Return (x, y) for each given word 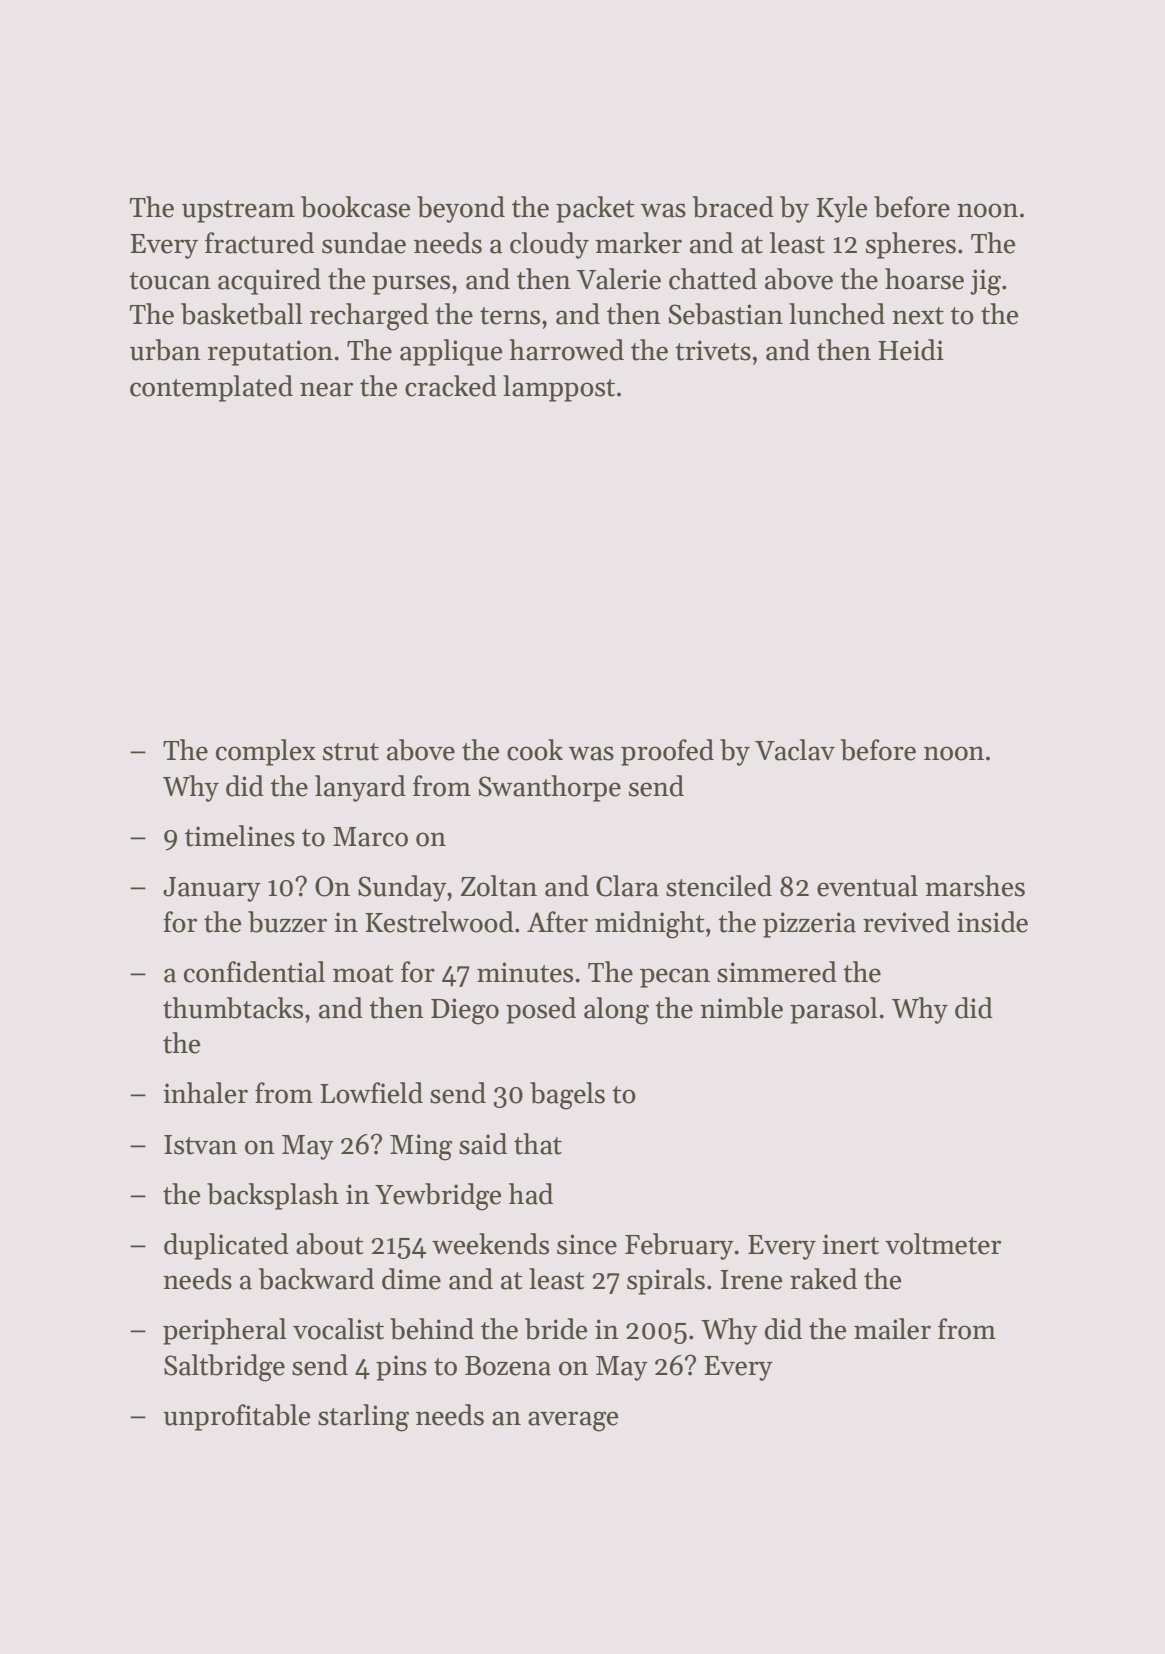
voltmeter (943, 1244)
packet (595, 209)
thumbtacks (233, 1008)
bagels (567, 1096)
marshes (975, 886)
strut (351, 752)
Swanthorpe (549, 788)
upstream (238, 211)
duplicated (226, 1246)
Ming (421, 1147)
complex (266, 752)
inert (850, 1244)
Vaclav (795, 750)
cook (535, 750)
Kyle (842, 209)
